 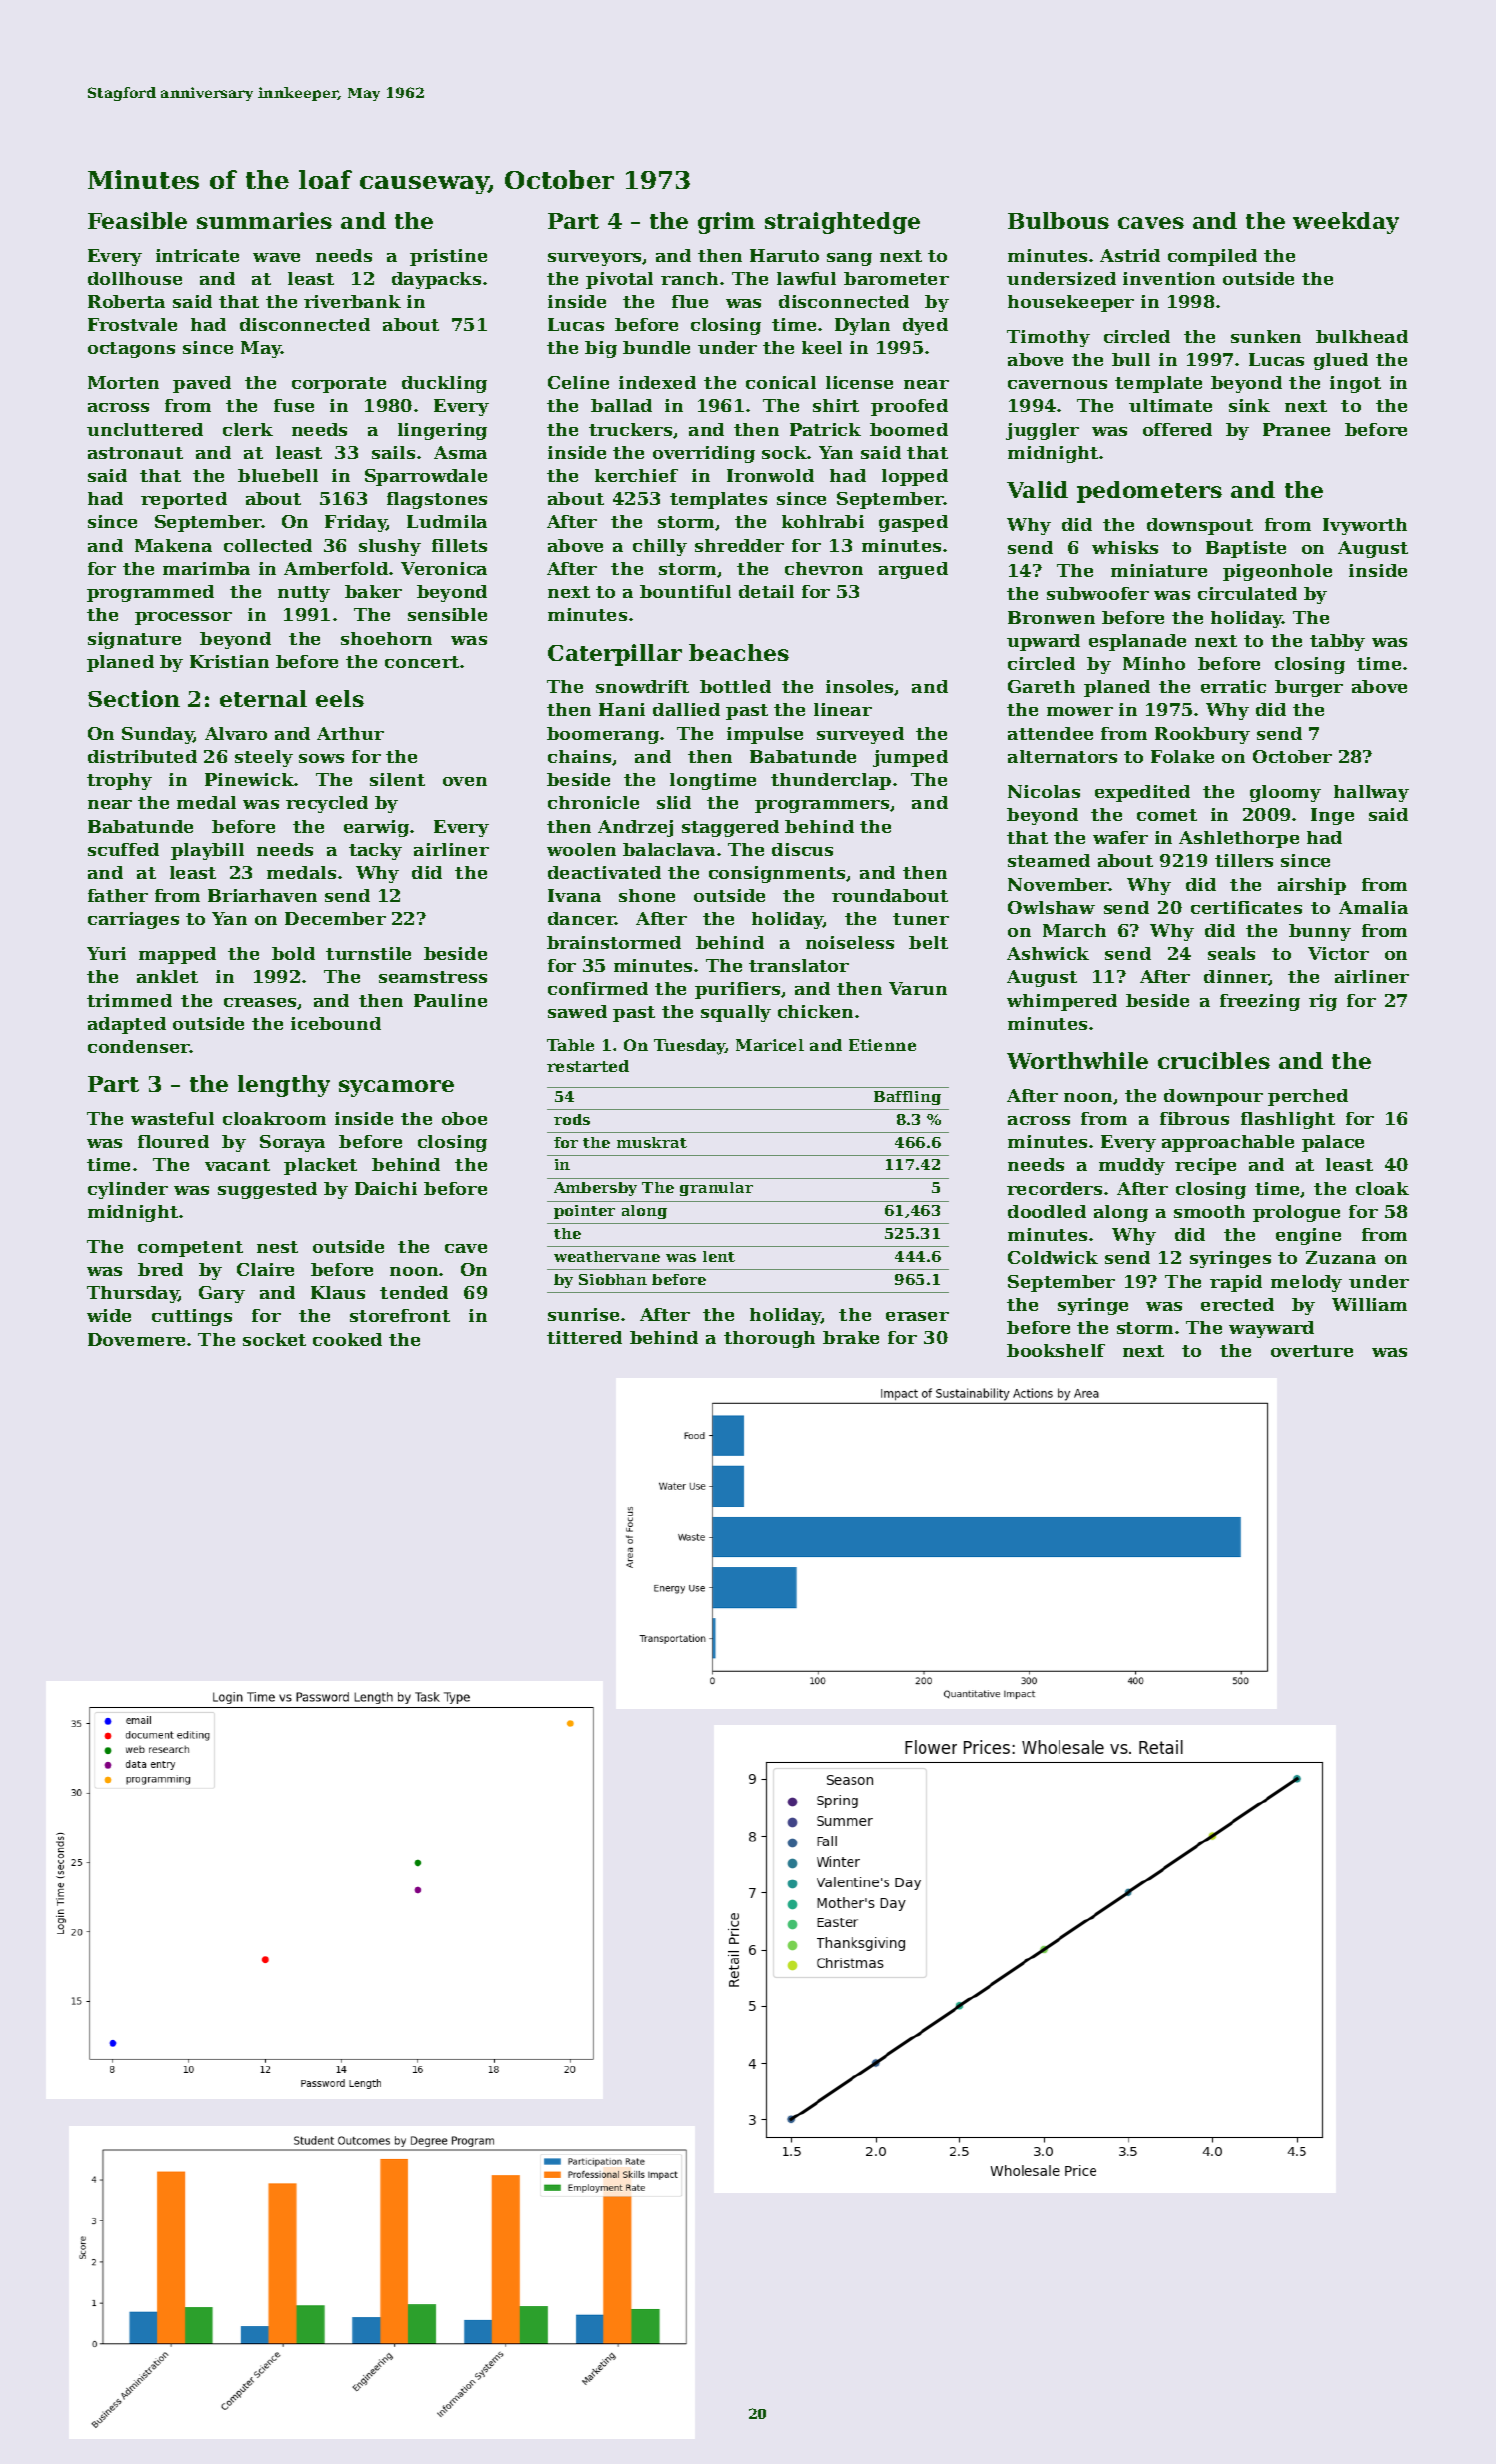 What do you see at coordinates (184, 500) in the document?
I see `reported` at bounding box center [184, 500].
